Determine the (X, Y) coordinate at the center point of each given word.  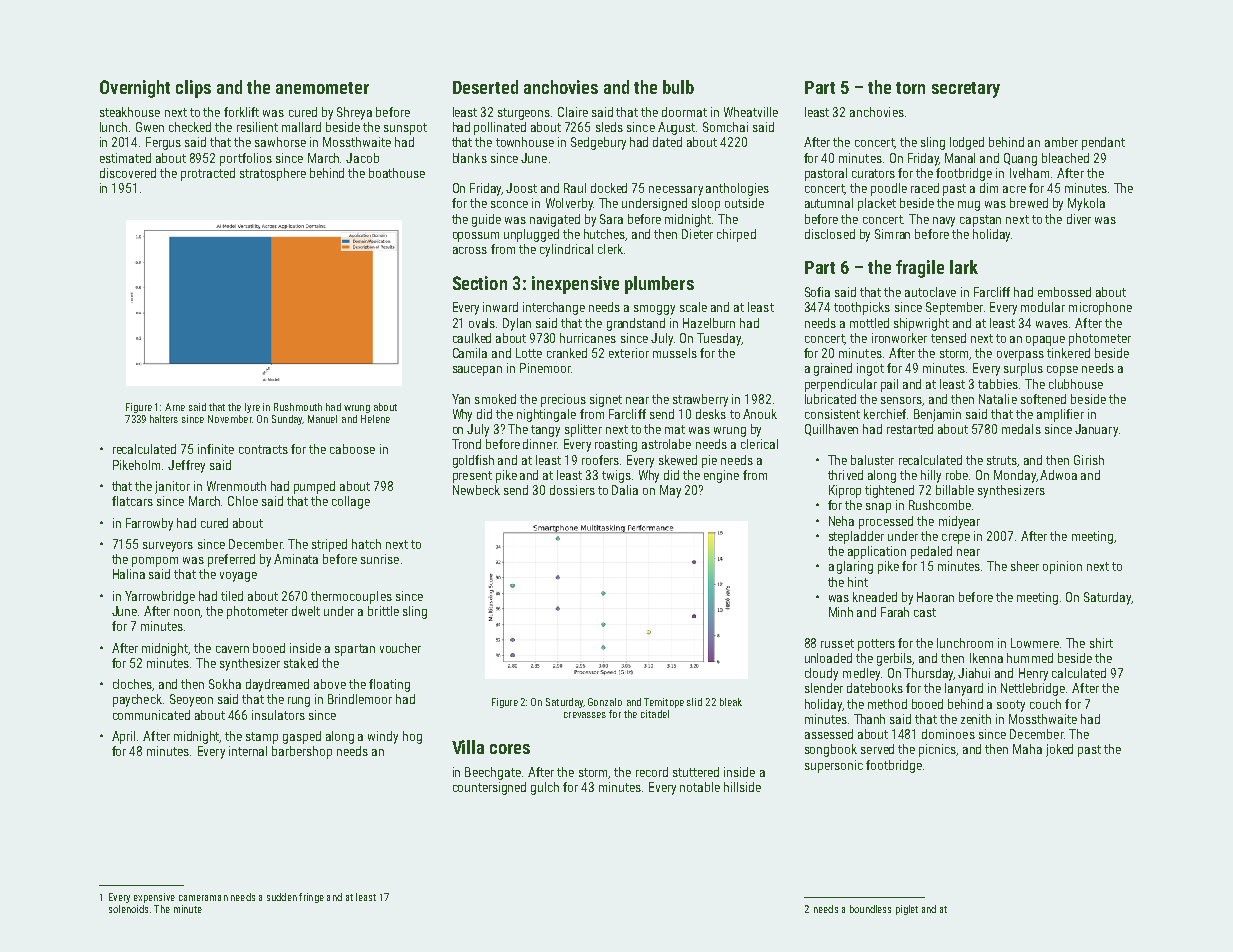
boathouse (397, 173)
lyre (252, 408)
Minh (841, 612)
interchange (554, 308)
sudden (282, 897)
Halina (129, 574)
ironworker (899, 338)
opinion (1062, 567)
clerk (610, 249)
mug (969, 206)
